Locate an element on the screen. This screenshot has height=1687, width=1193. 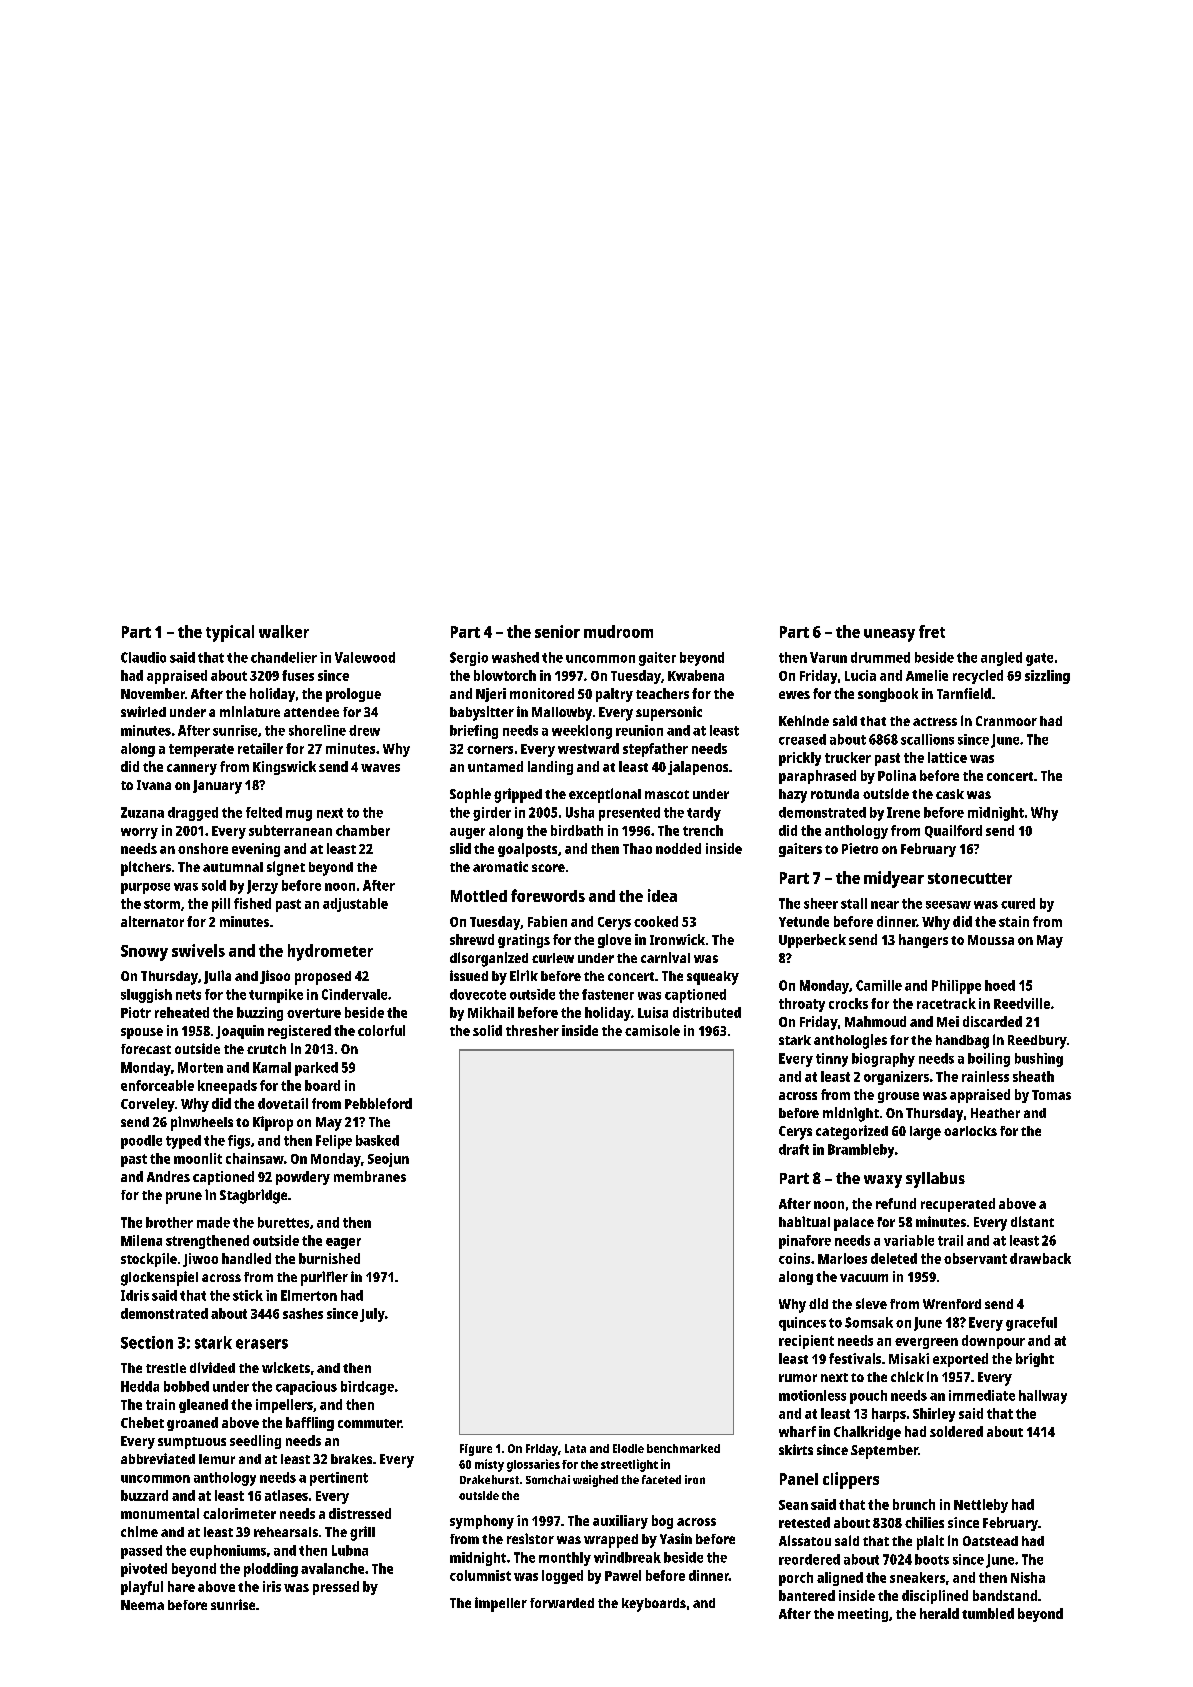
gleaned is located at coordinates (203, 1406).
